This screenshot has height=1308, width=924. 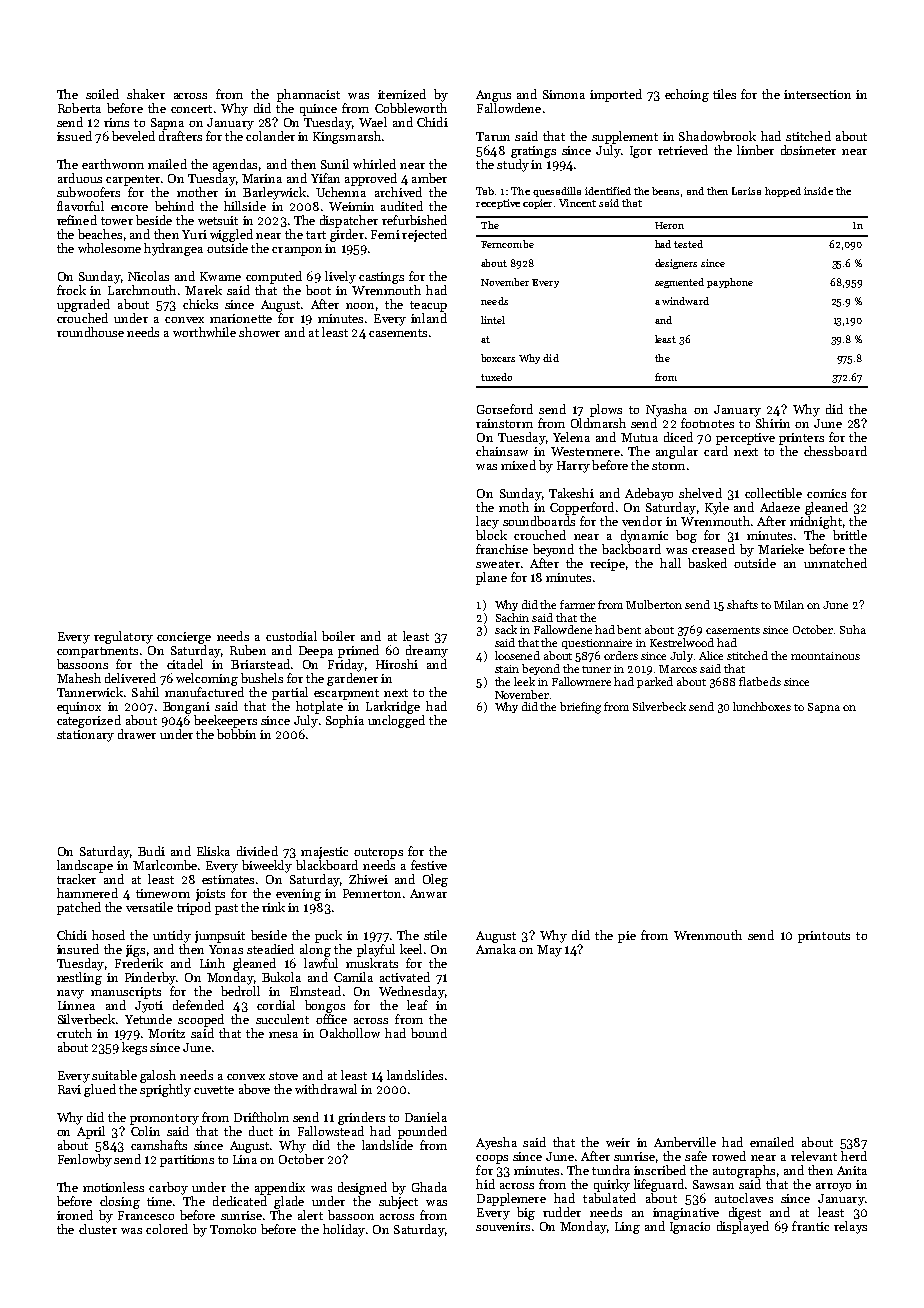 What do you see at coordinates (724, 94) in the screenshot?
I see `tiles` at bounding box center [724, 94].
